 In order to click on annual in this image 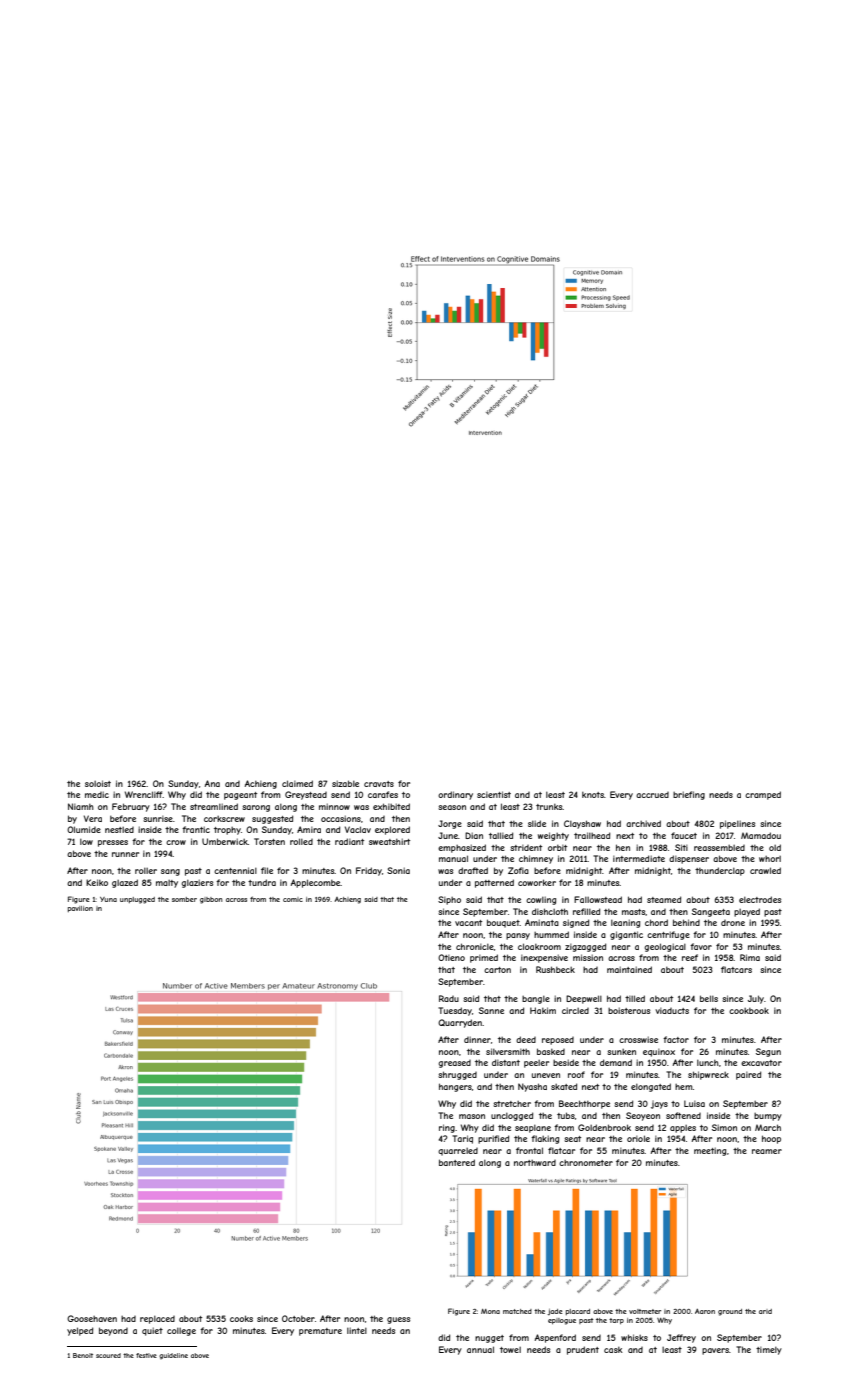, I will do `click(480, 1349)`.
